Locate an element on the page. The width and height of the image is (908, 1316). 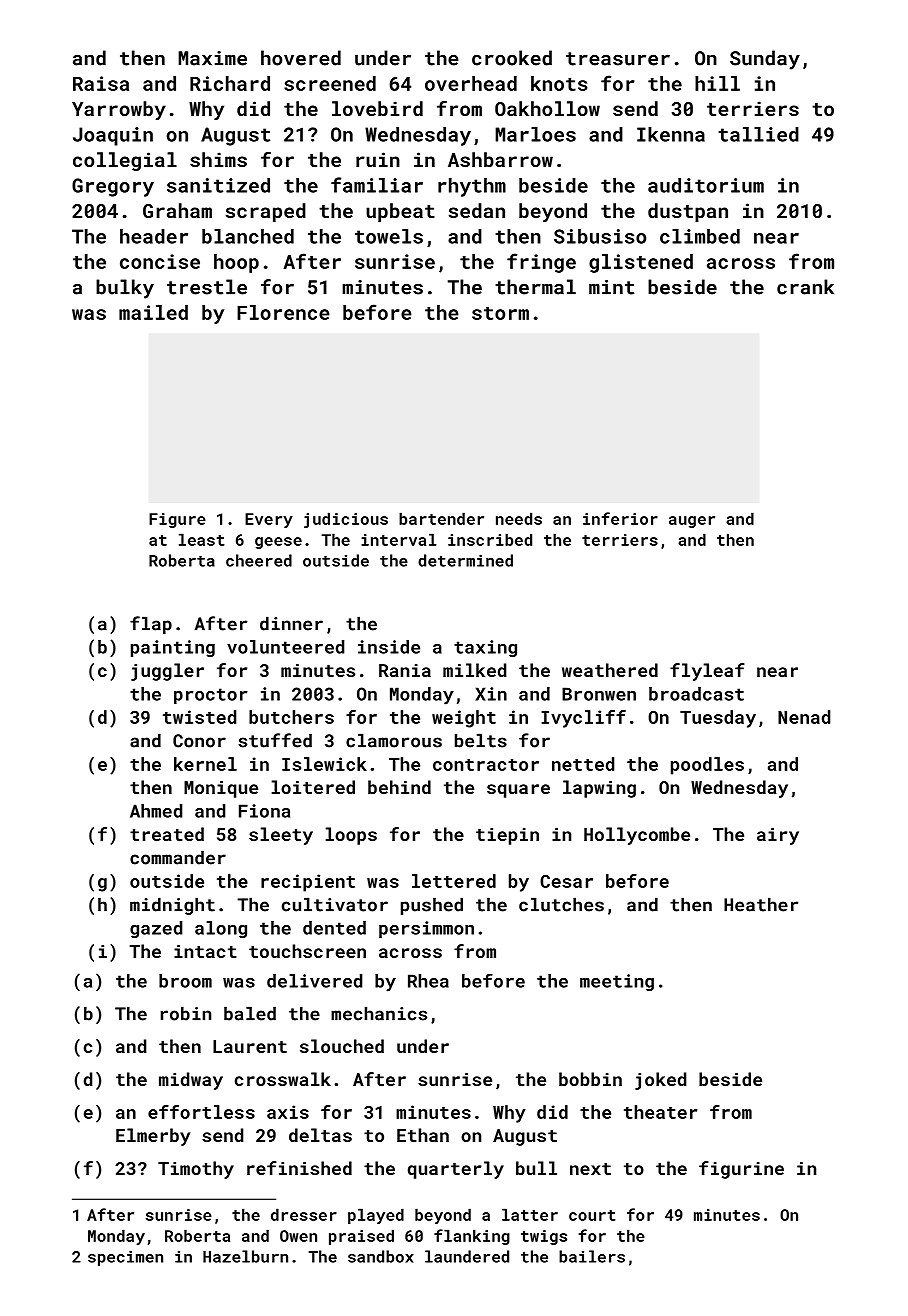
determined is located at coordinates (465, 560).
